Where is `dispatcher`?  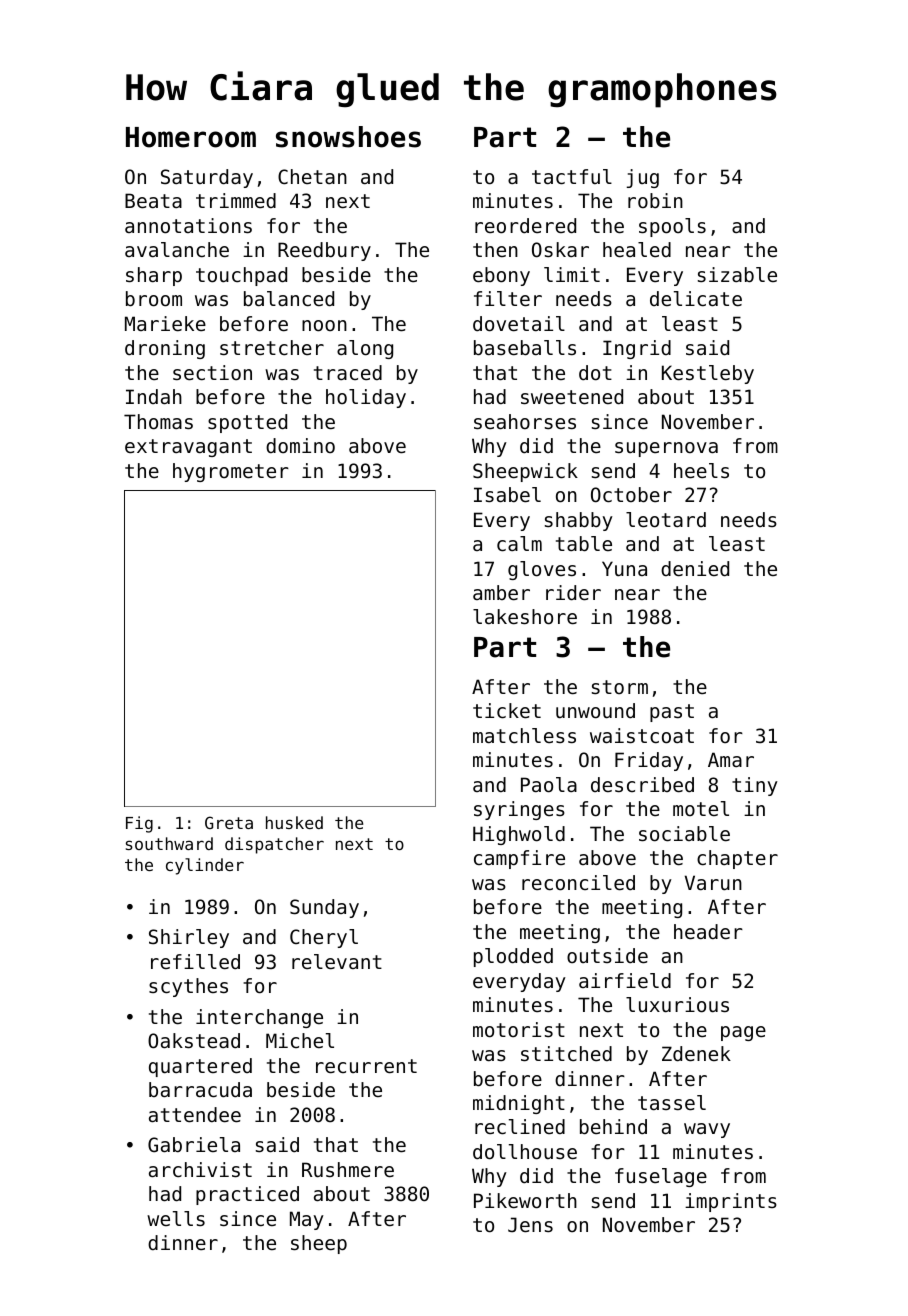
dispatcher is located at coordinates (274, 845).
